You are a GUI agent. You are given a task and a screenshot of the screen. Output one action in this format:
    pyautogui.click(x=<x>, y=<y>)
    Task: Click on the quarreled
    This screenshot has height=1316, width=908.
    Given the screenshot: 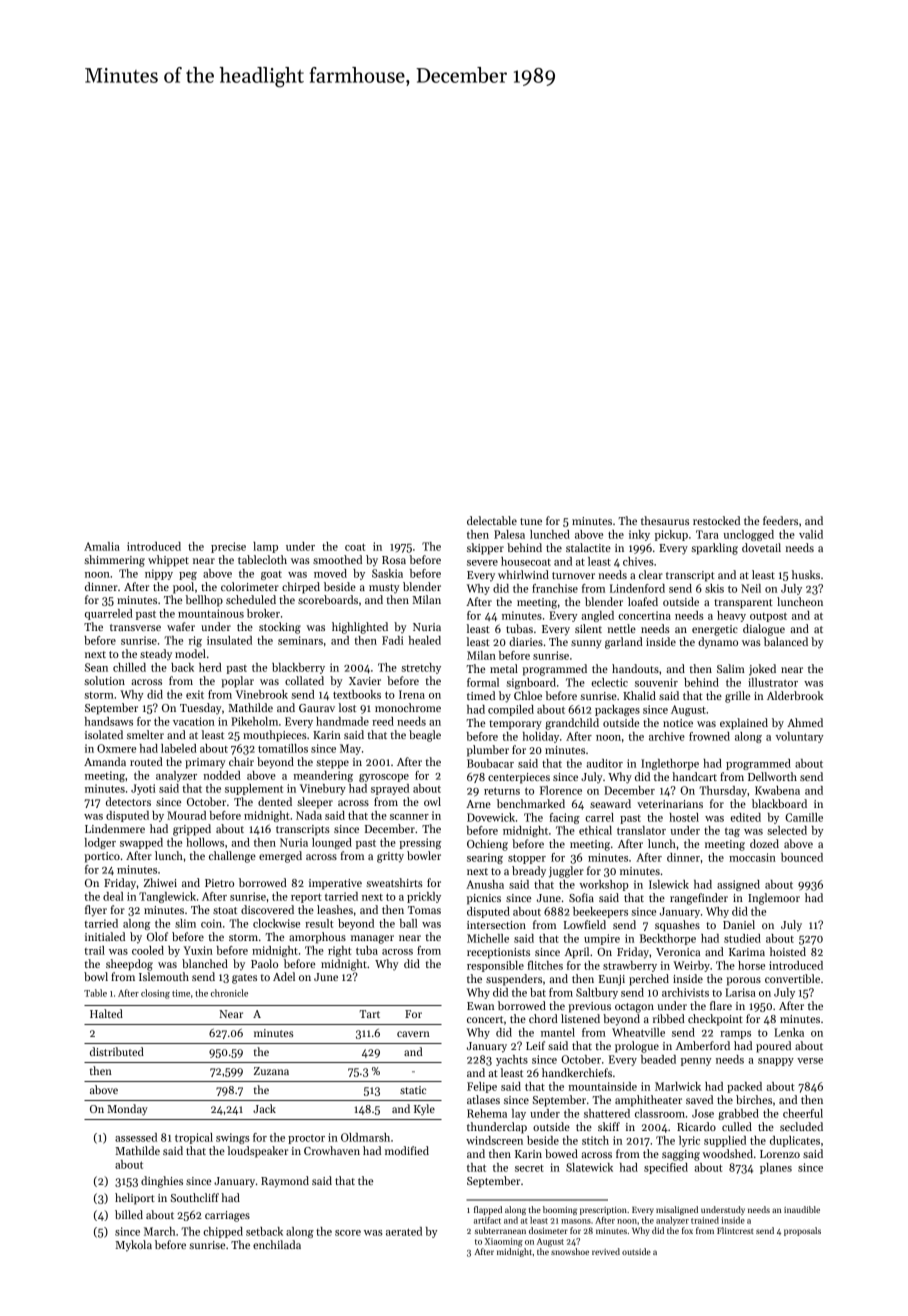 What is the action you would take?
    pyautogui.click(x=109, y=614)
